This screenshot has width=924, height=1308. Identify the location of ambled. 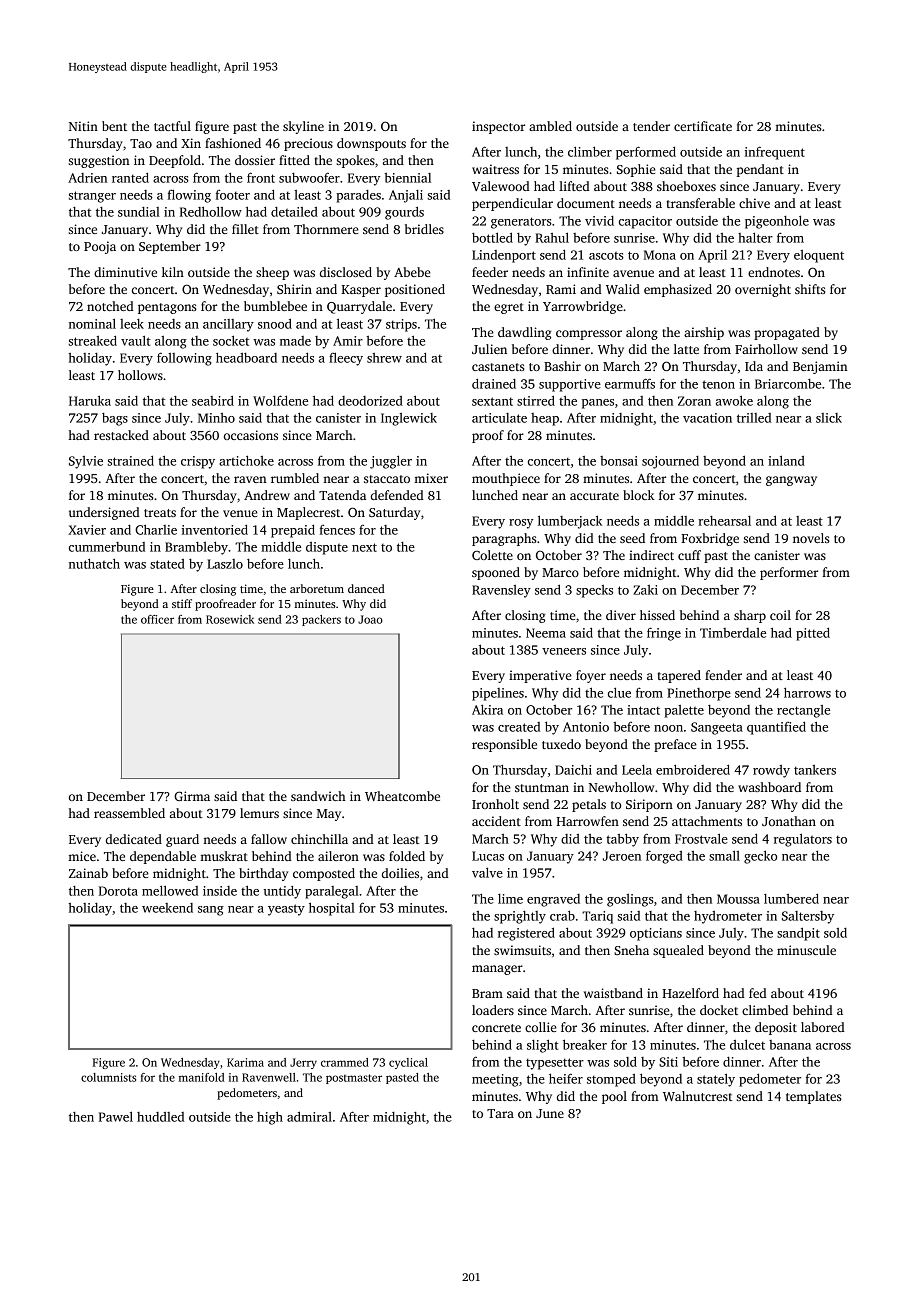
(550, 126).
